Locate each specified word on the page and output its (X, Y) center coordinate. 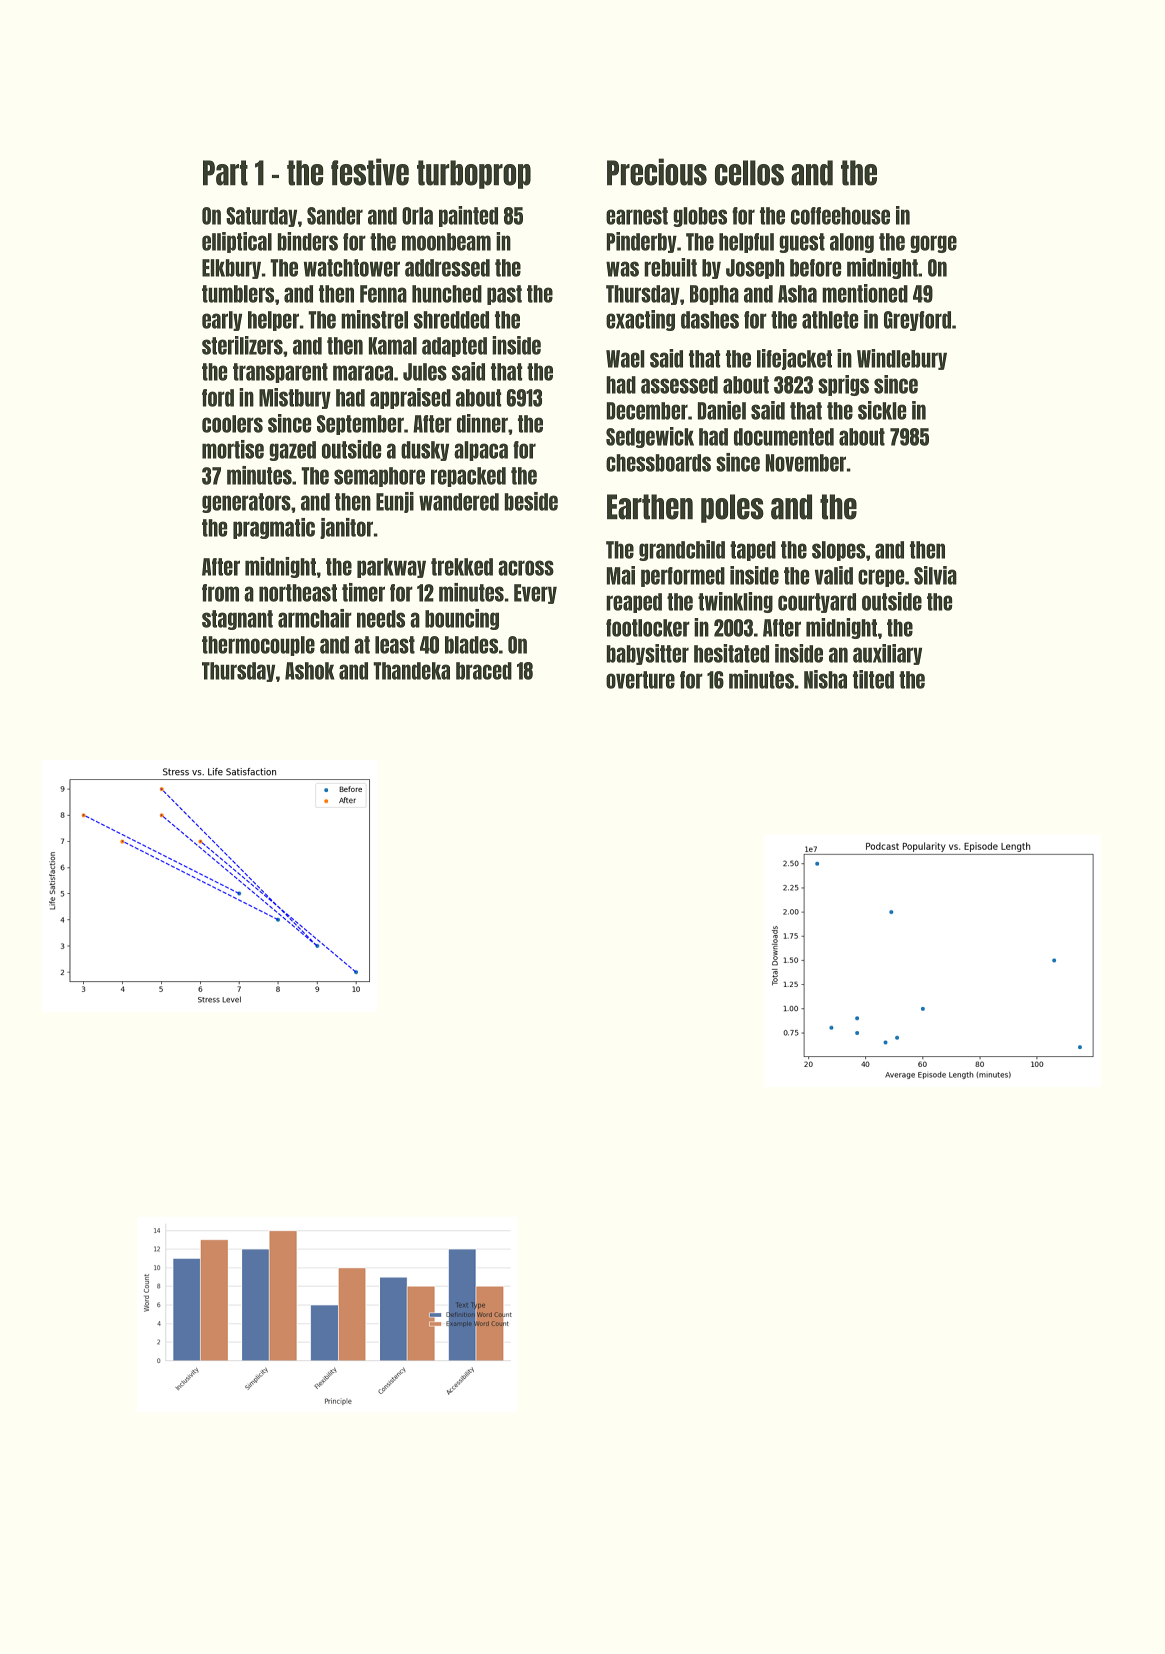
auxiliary (887, 654)
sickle (882, 410)
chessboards (658, 463)
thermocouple (258, 646)
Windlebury (902, 359)
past (504, 295)
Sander (335, 216)
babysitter (647, 654)
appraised (410, 398)
